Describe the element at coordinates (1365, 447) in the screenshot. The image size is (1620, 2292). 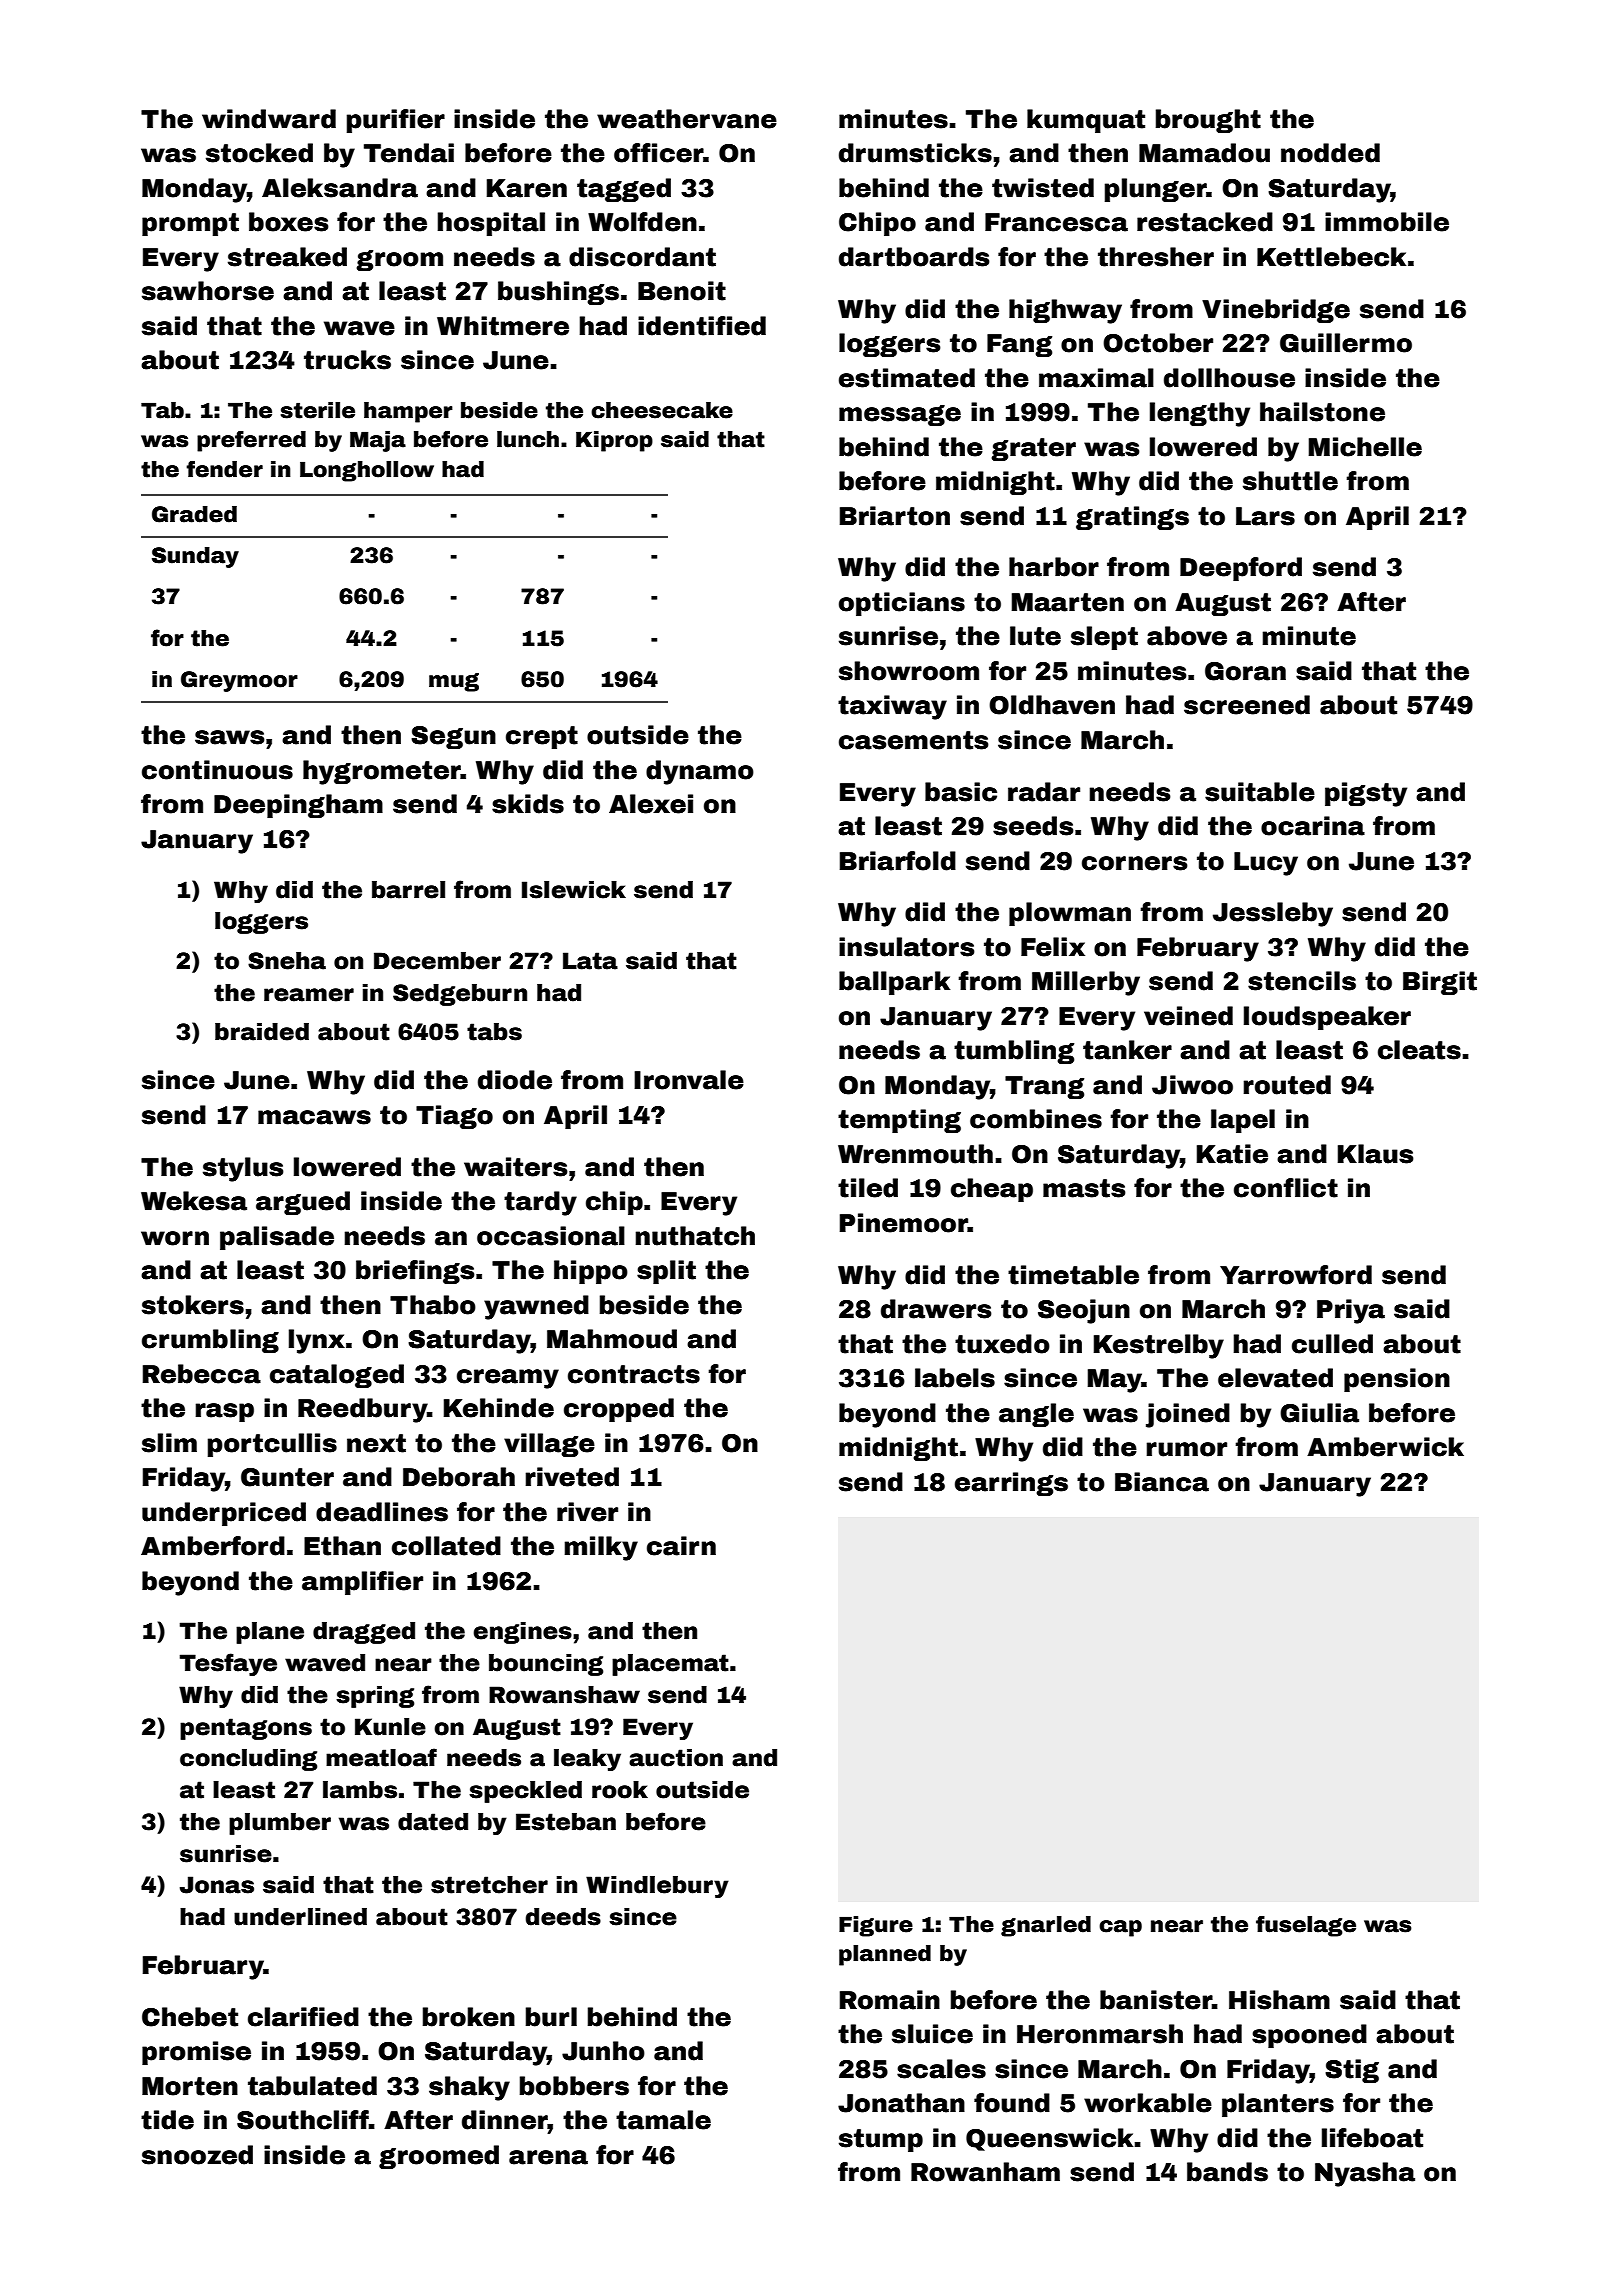
I see `Michelle` at that location.
